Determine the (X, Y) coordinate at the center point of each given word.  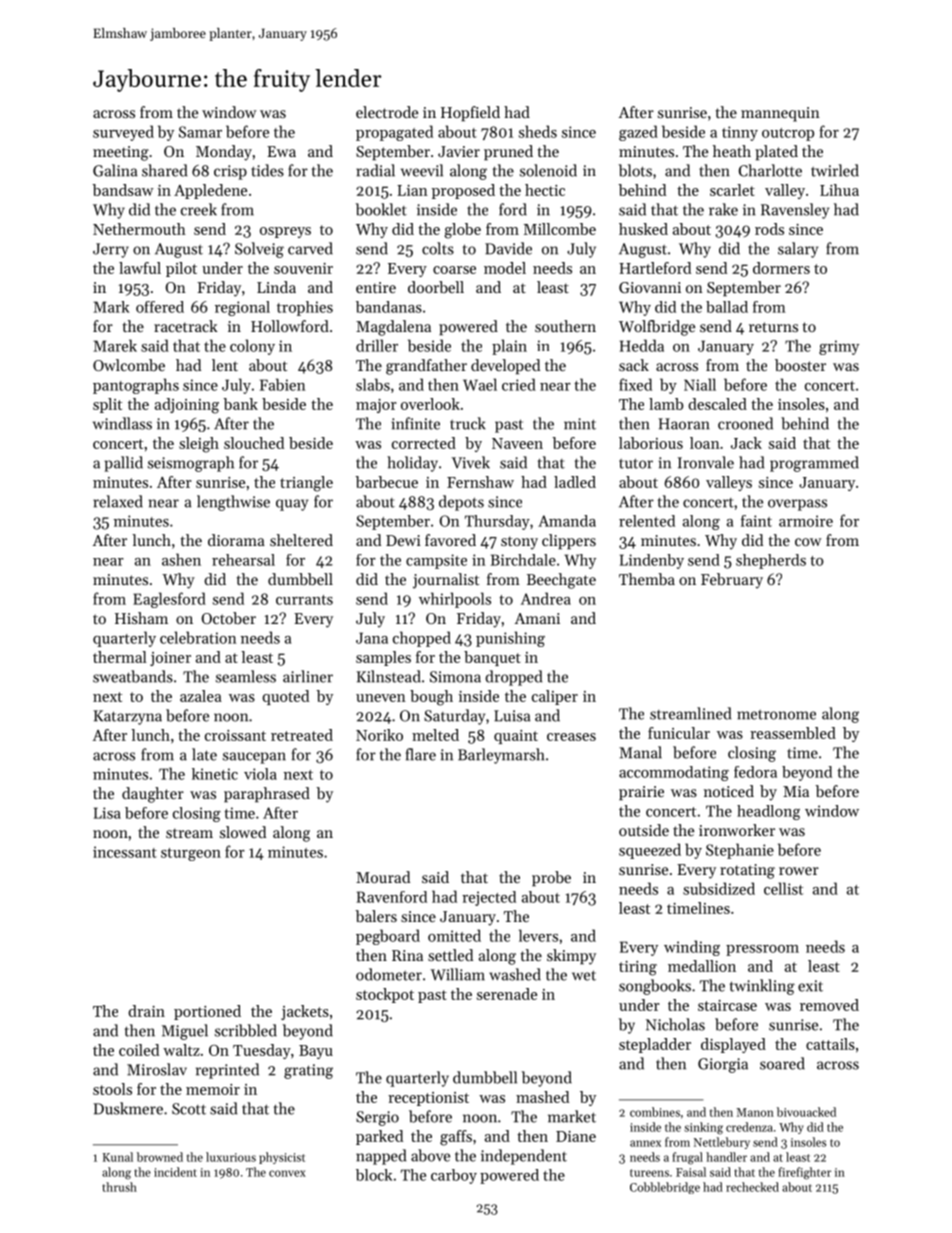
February (732, 581)
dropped (513, 678)
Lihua (839, 190)
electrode (387, 112)
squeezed (650, 851)
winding (692, 948)
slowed (243, 832)
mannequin (780, 114)
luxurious (231, 1157)
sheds (538, 131)
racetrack (186, 326)
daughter (153, 795)
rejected (489, 898)
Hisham (141, 618)
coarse (454, 270)
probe (551, 878)
